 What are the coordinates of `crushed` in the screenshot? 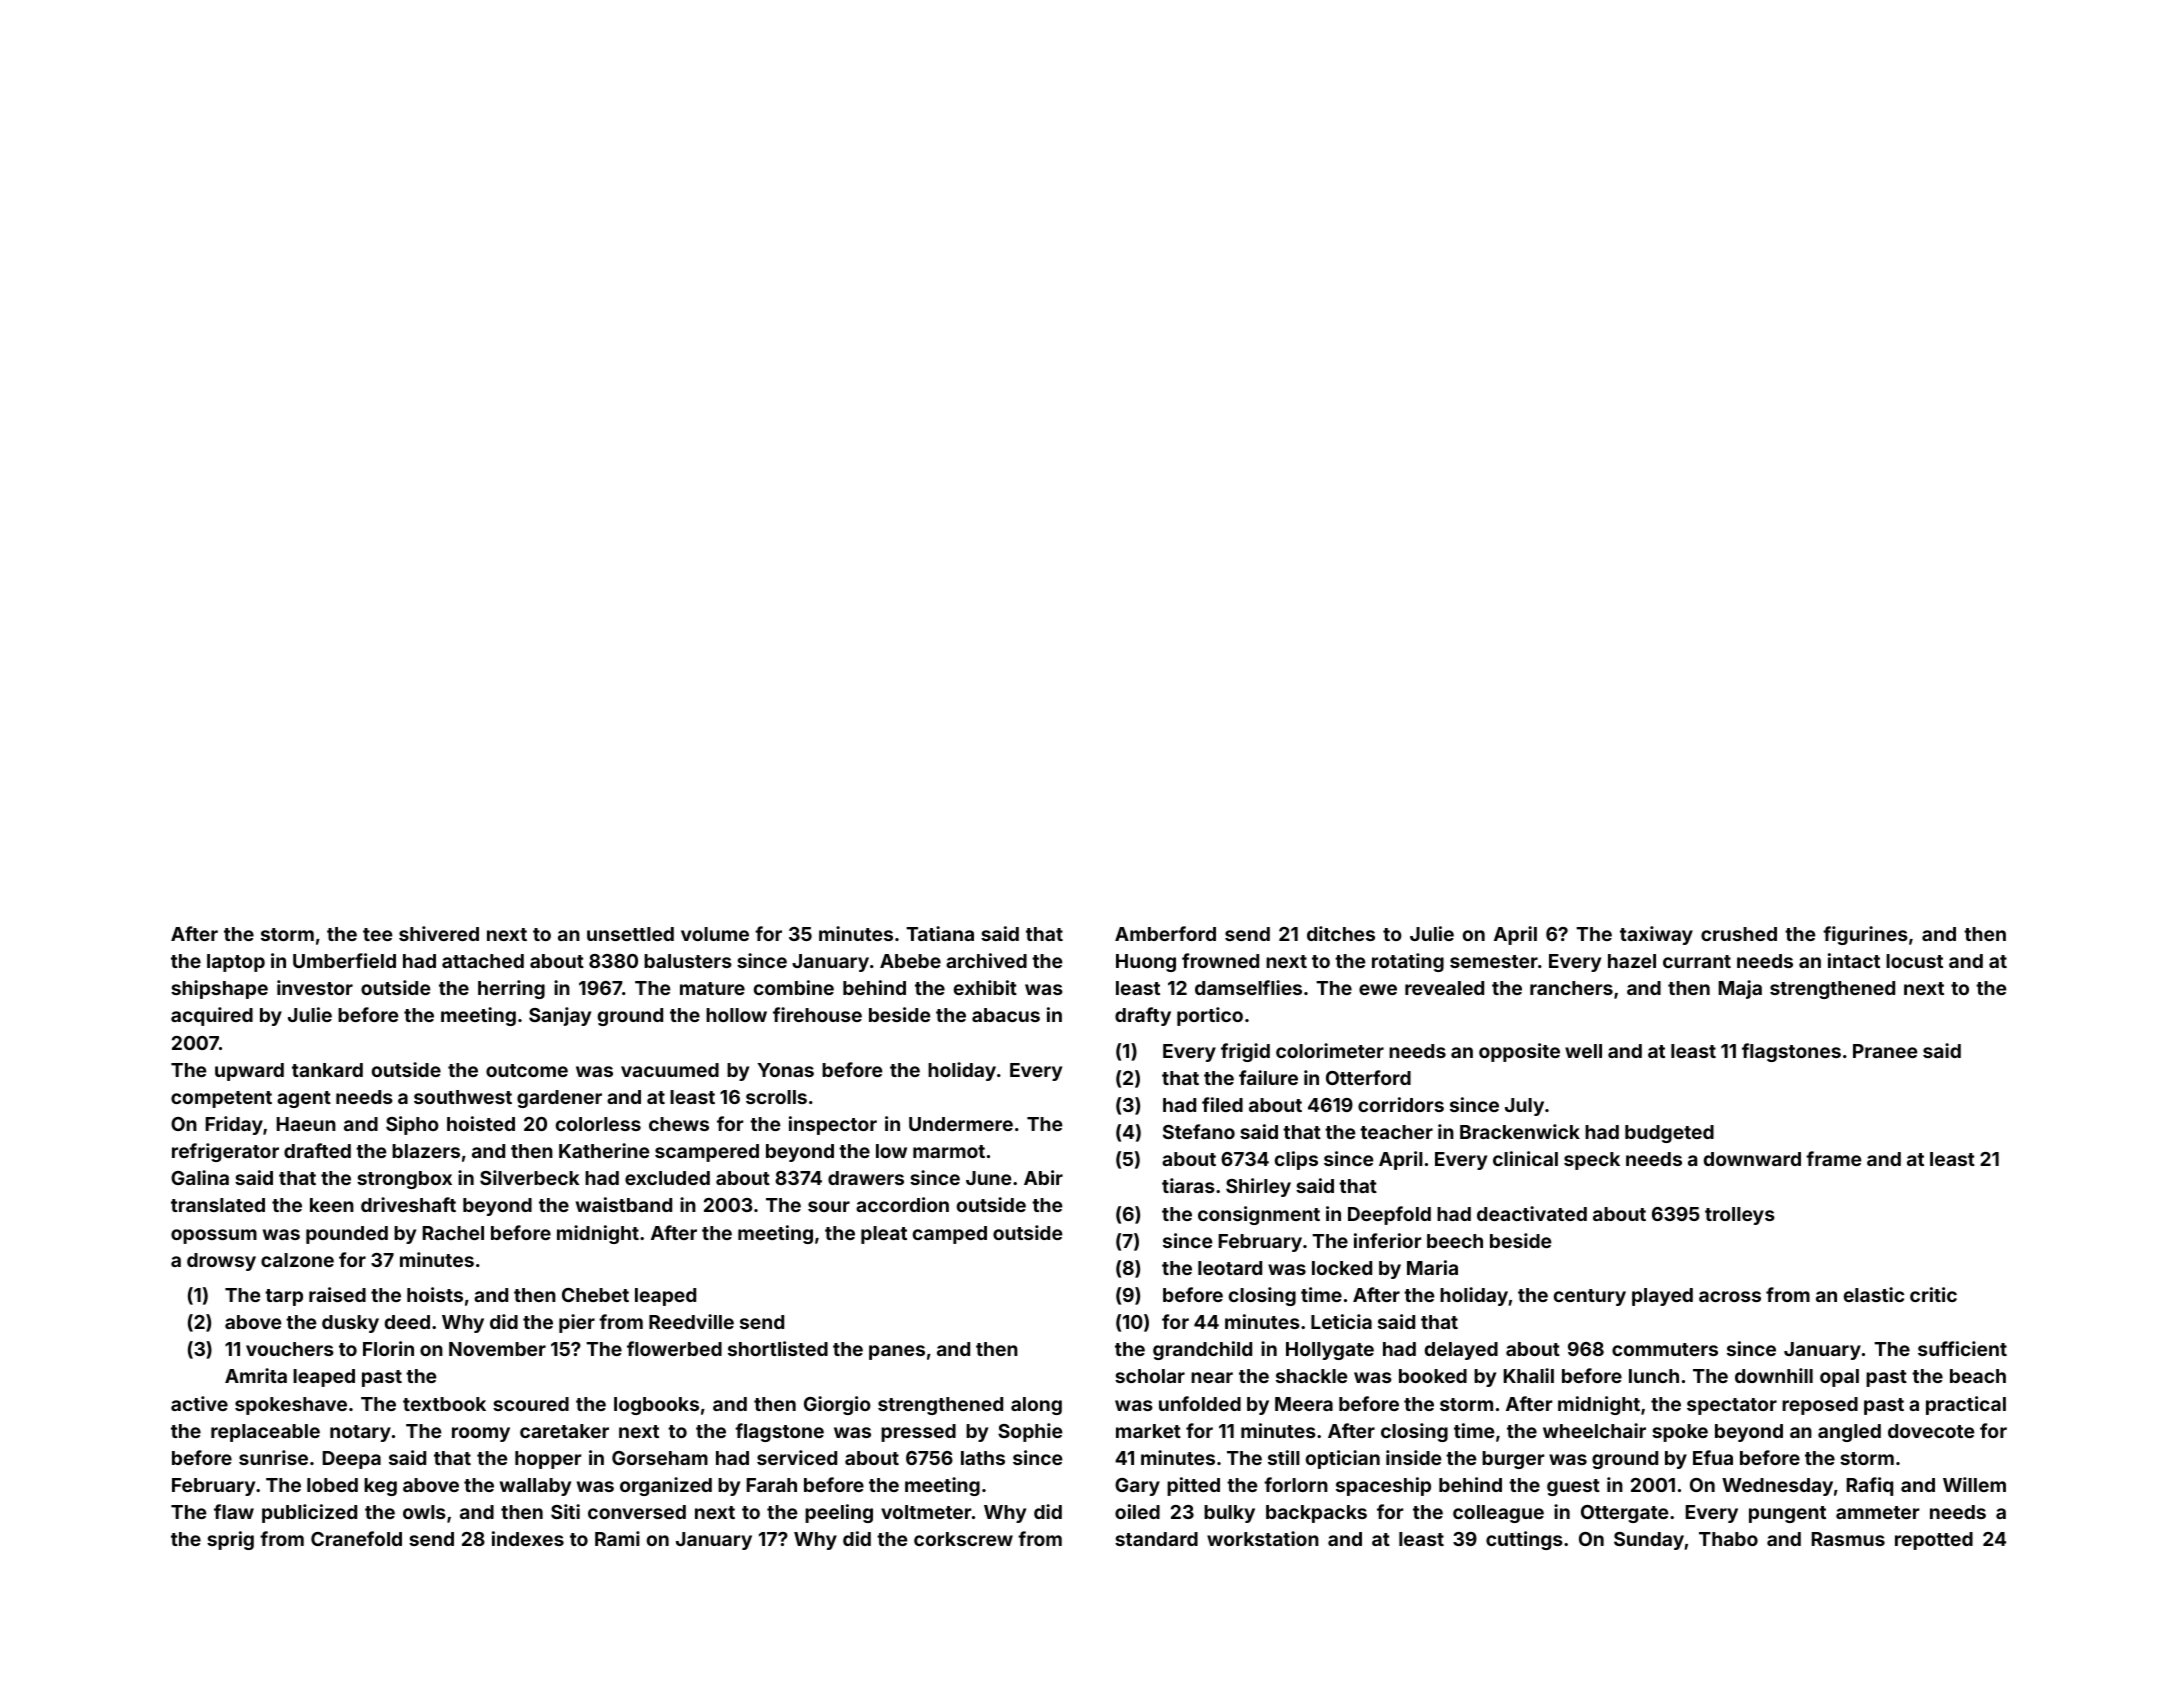 It's located at (1739, 934).
